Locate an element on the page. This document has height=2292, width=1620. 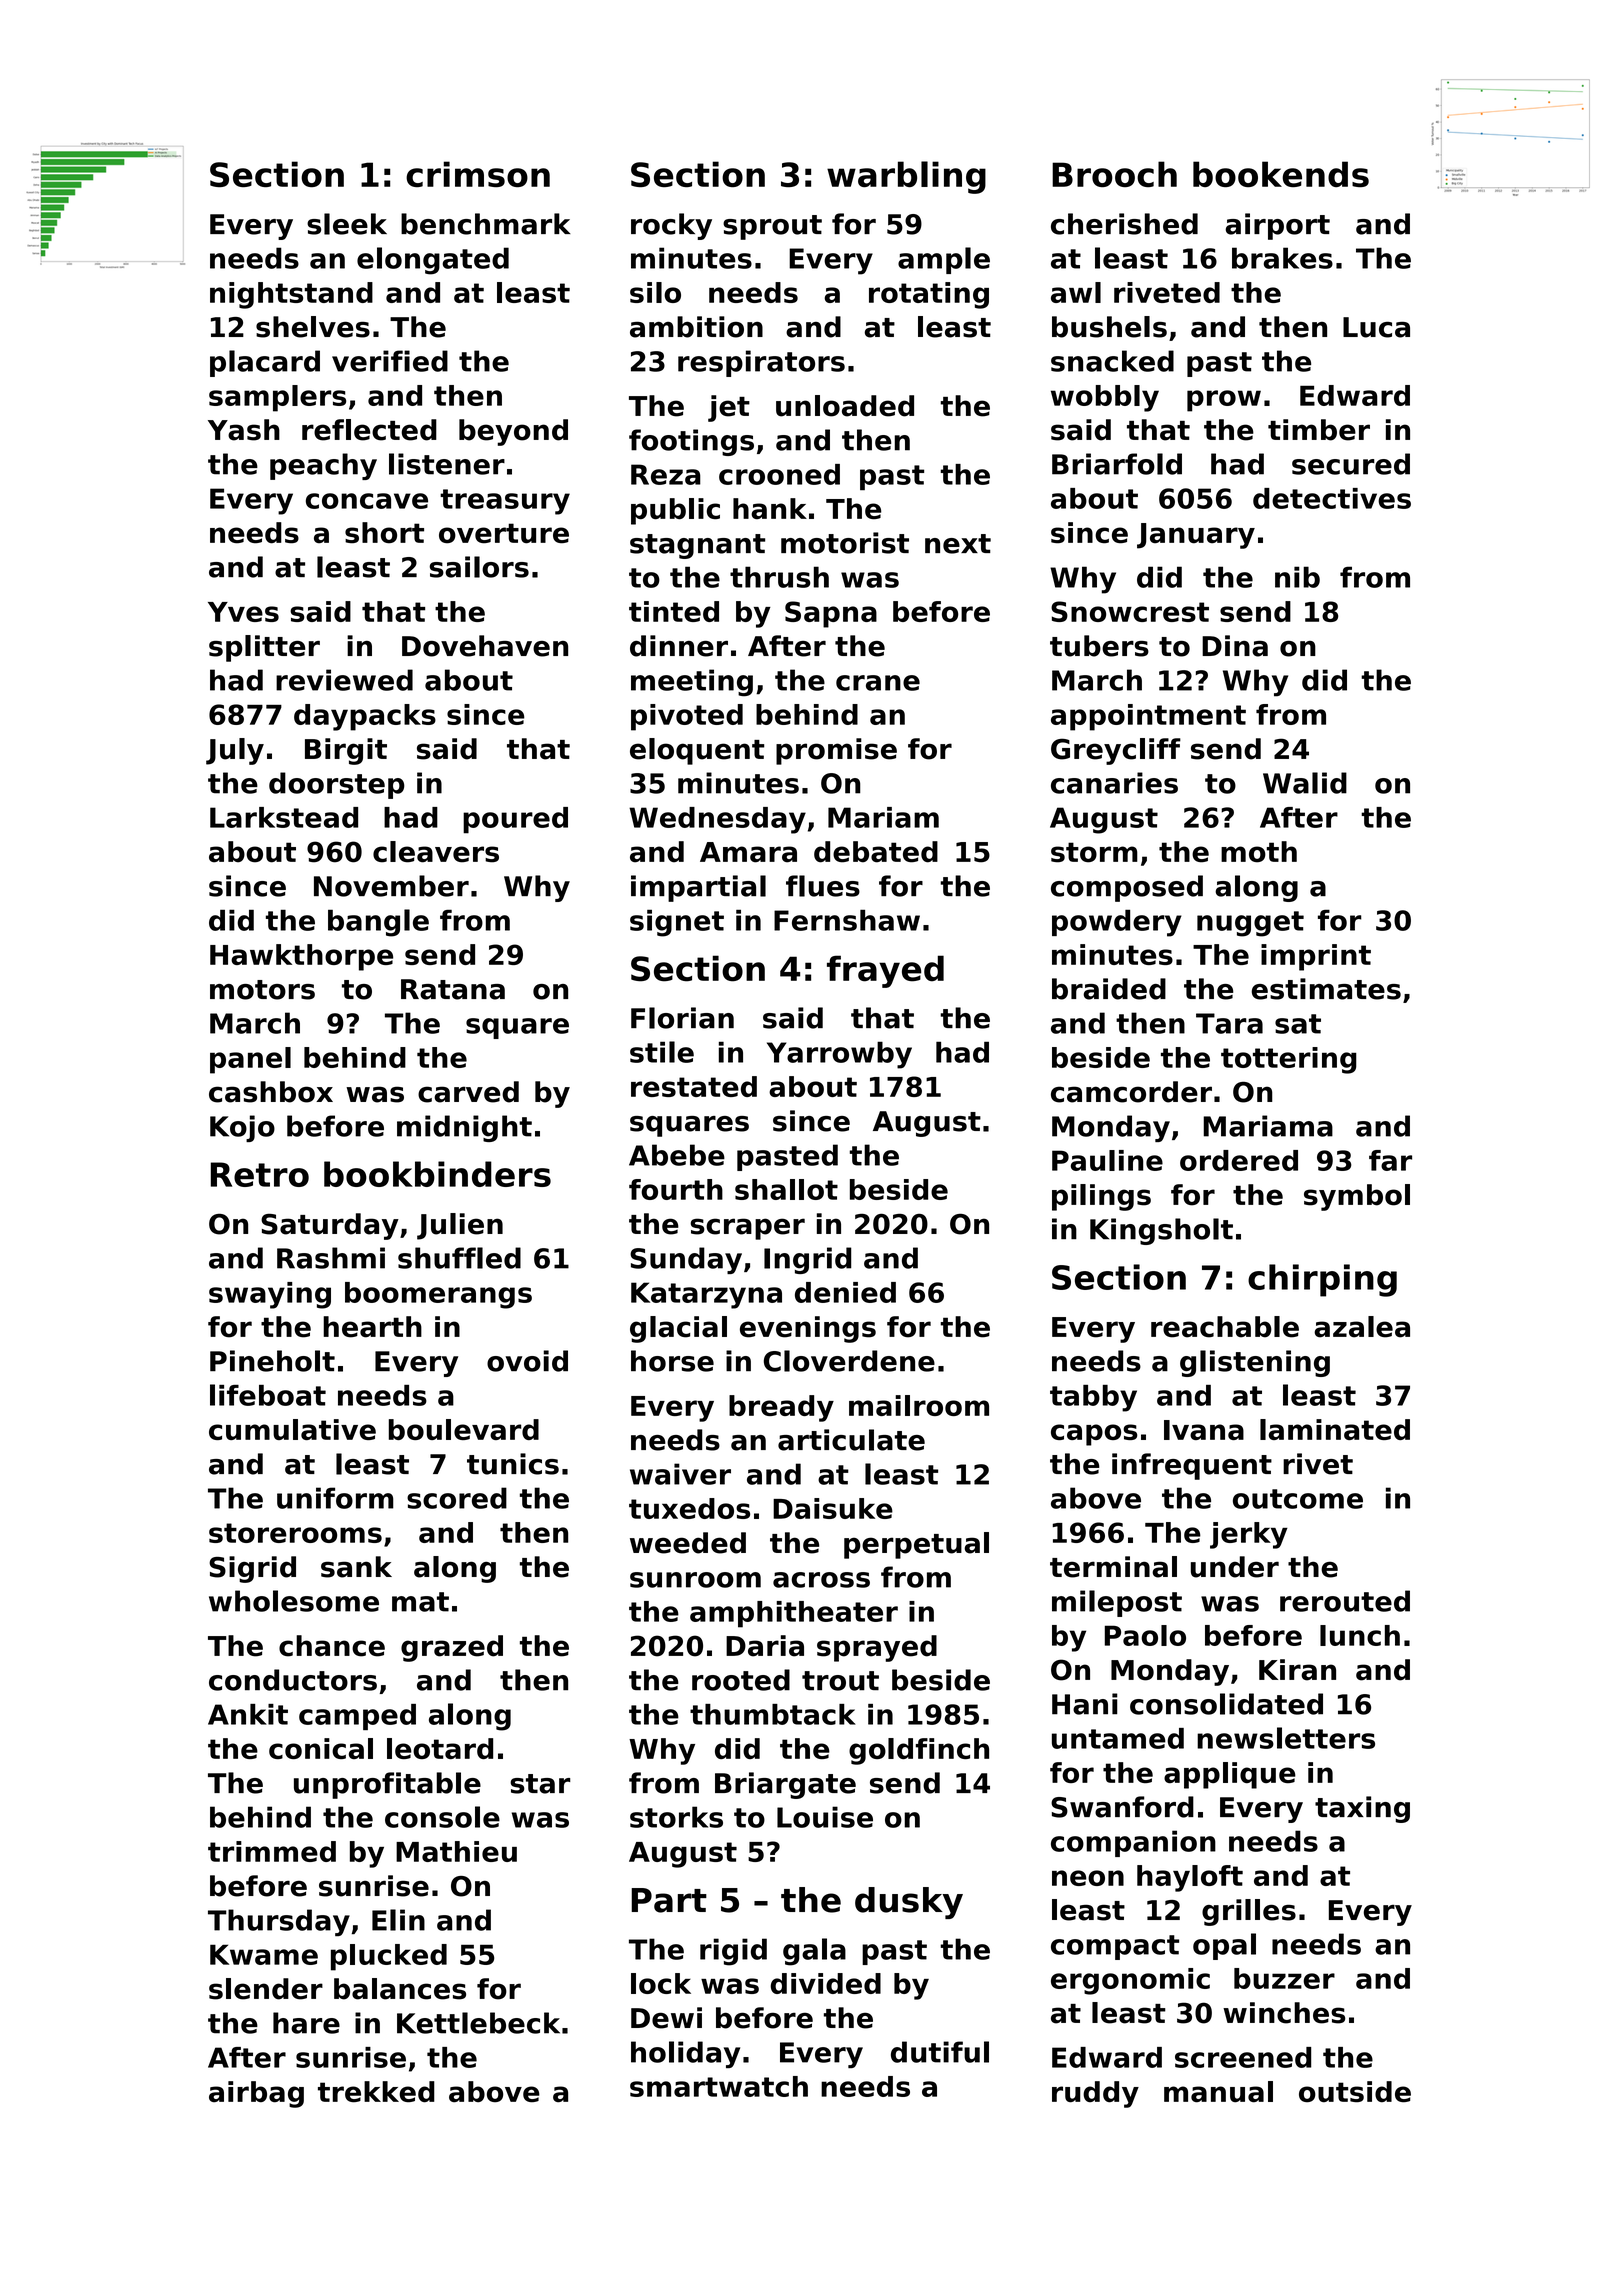
Ingrid is located at coordinates (807, 1260).
